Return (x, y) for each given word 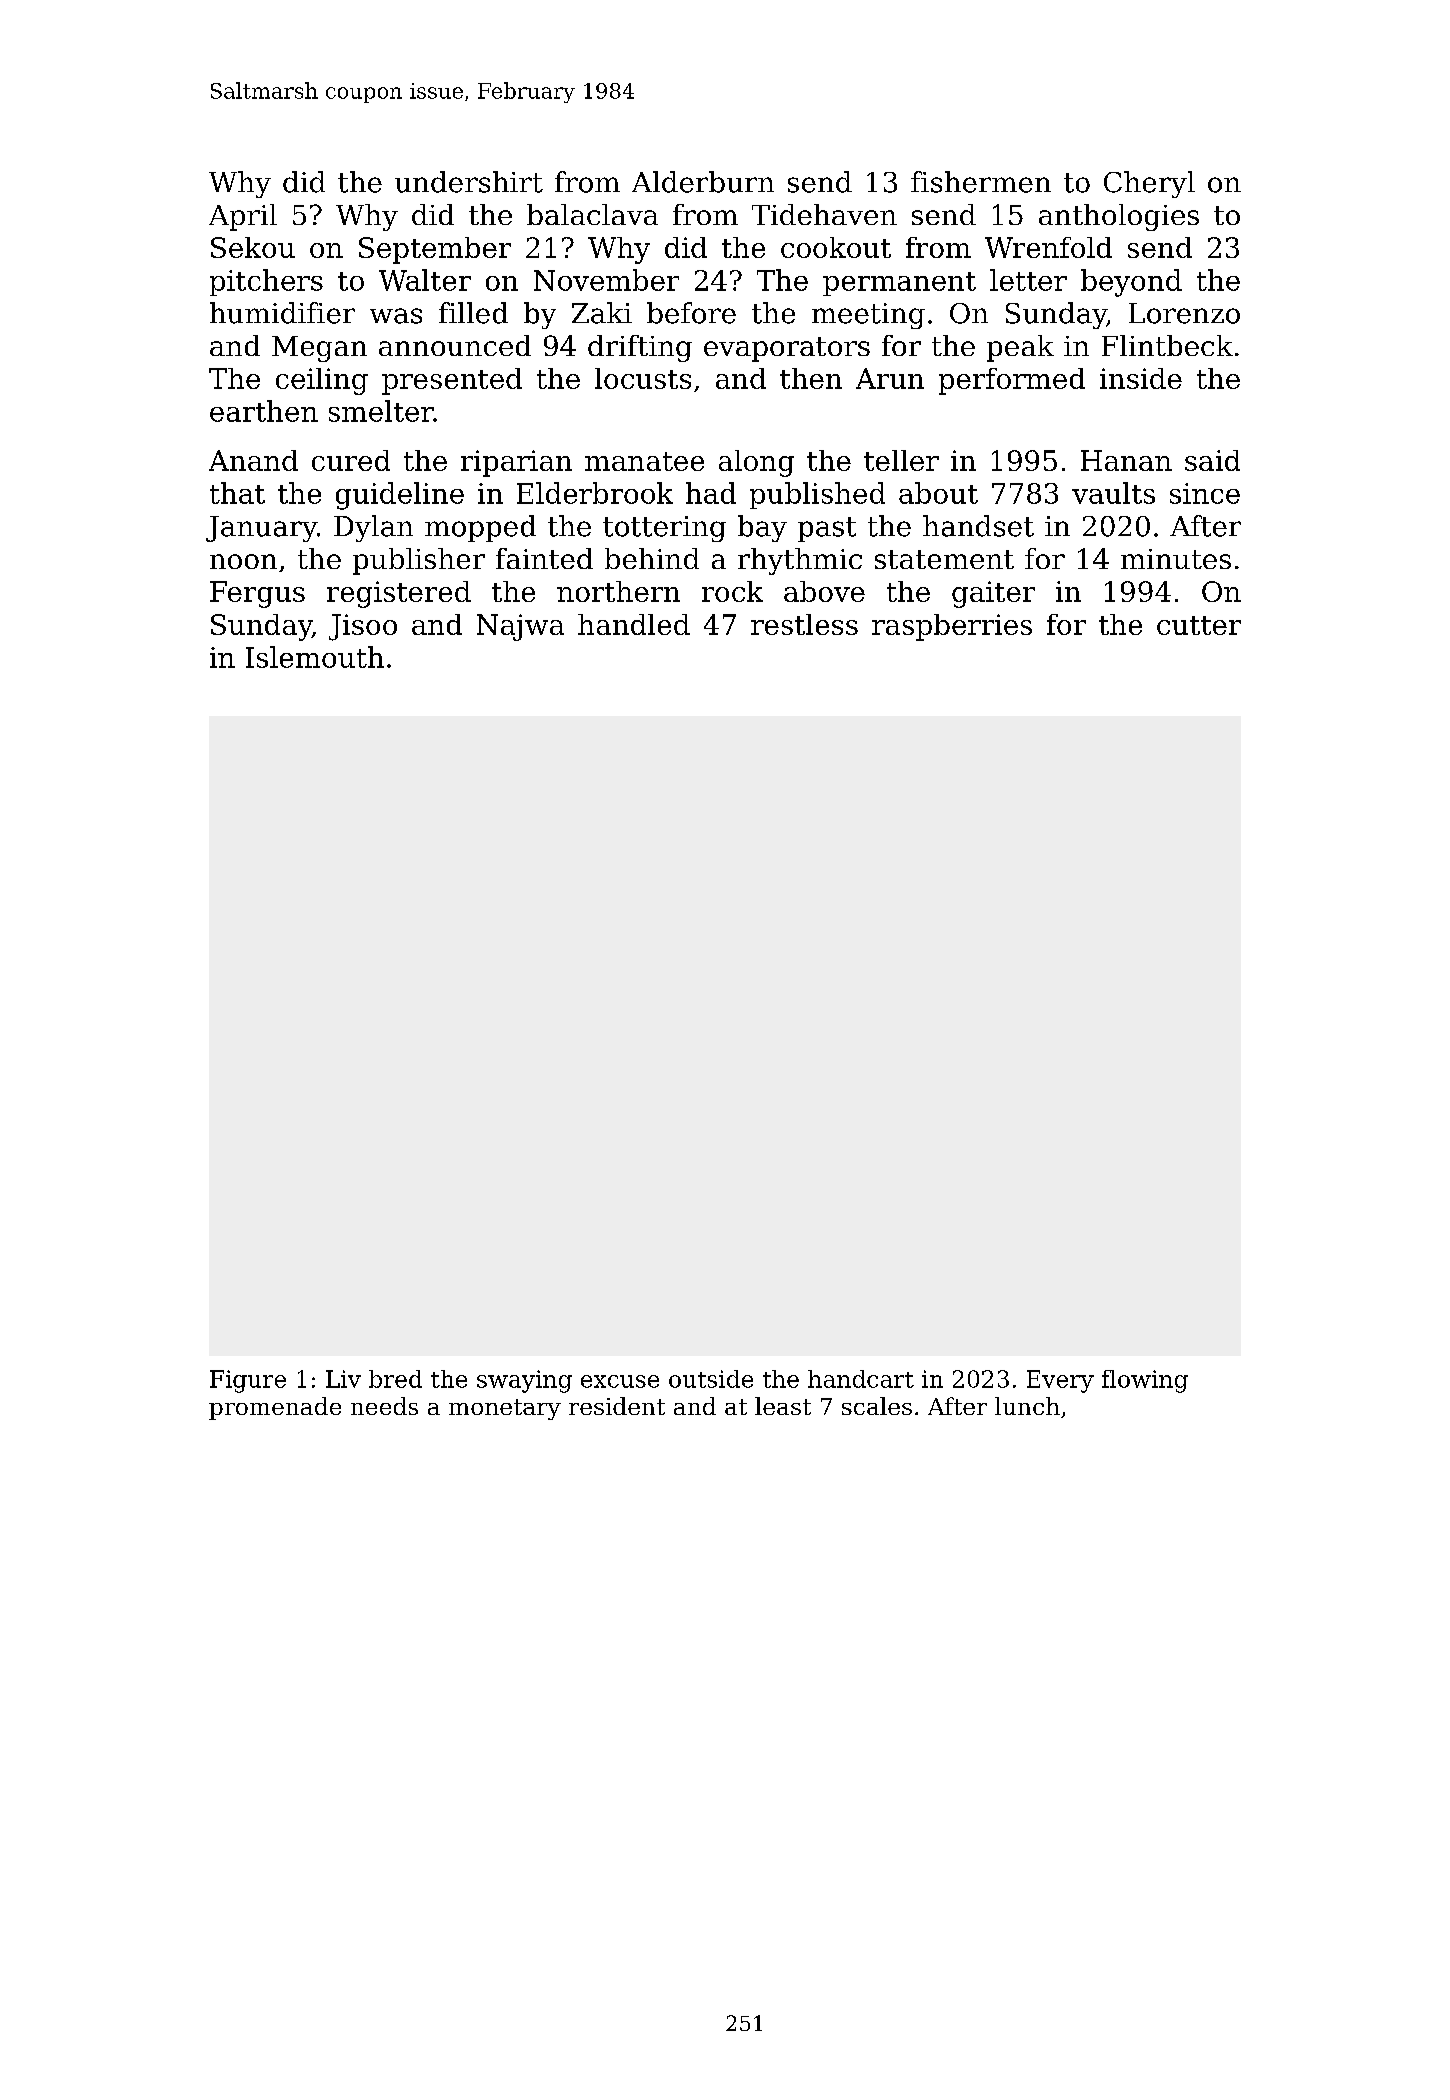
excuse (620, 1381)
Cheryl (1149, 184)
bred (395, 1379)
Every (1060, 1381)
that (237, 493)
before (691, 313)
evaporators (787, 349)
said (1212, 460)
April (243, 217)
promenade (275, 1408)
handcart (861, 1379)
